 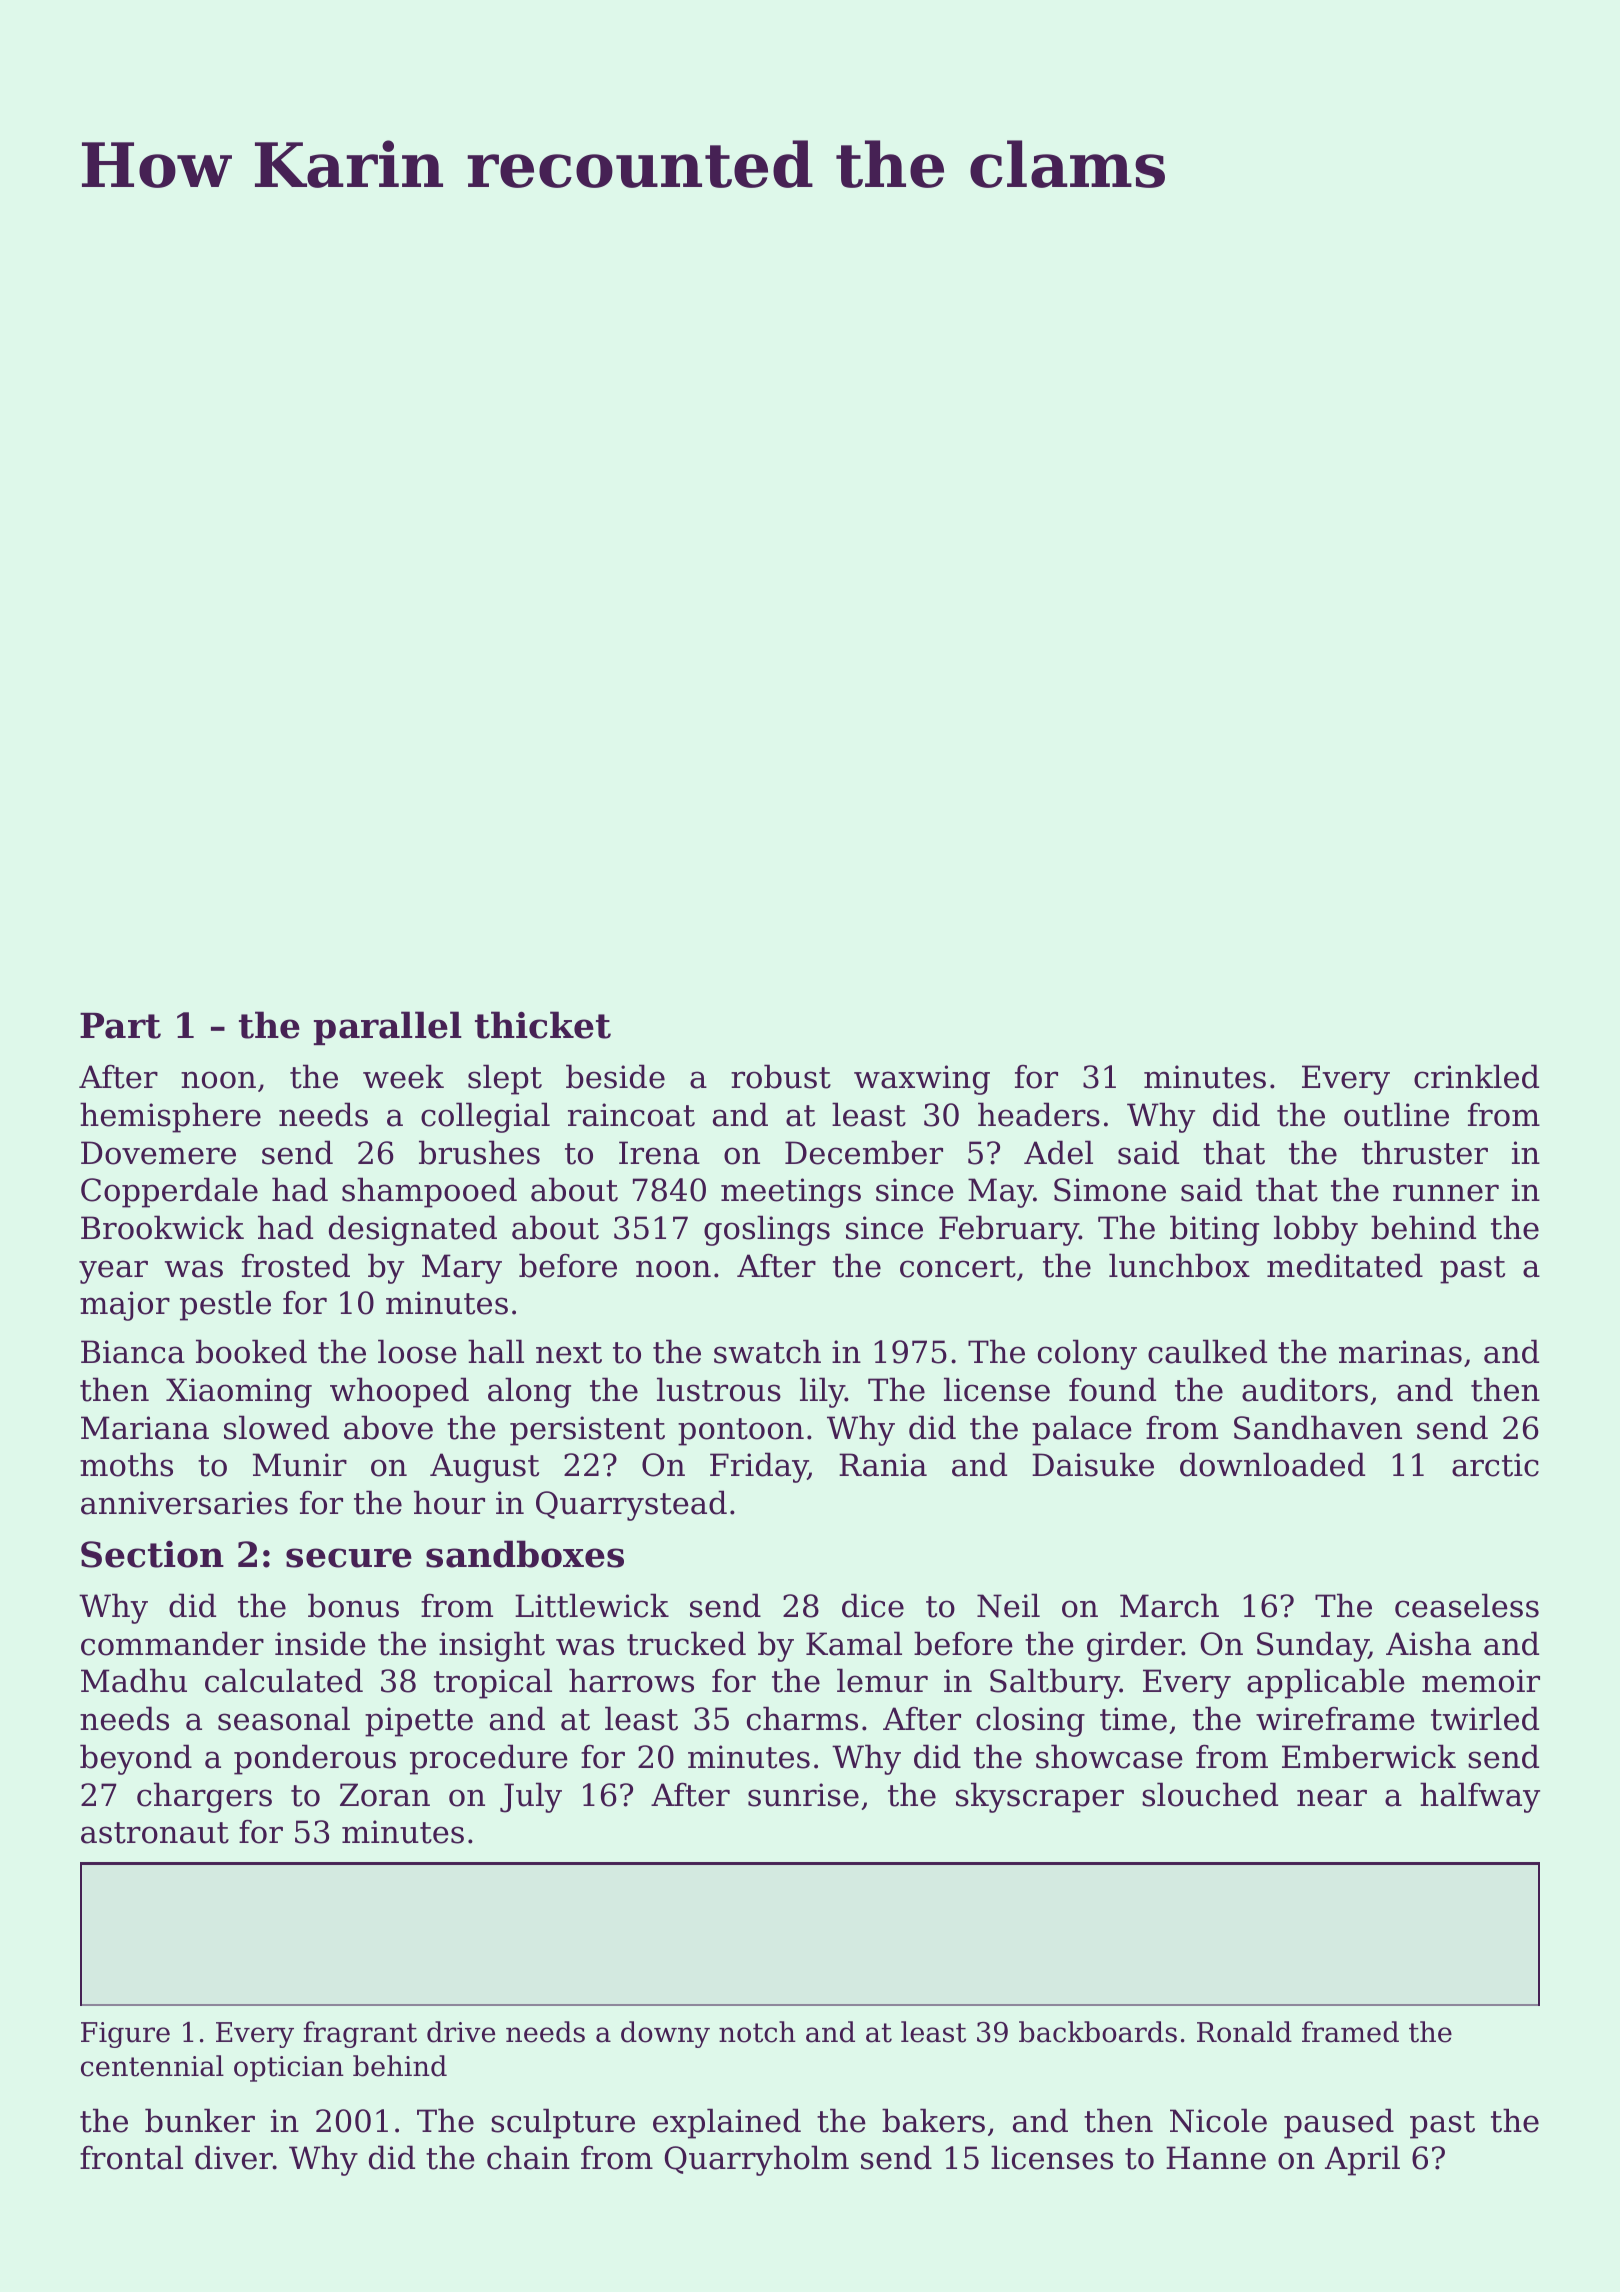 I want to click on bakers, so click(x=933, y=2120).
